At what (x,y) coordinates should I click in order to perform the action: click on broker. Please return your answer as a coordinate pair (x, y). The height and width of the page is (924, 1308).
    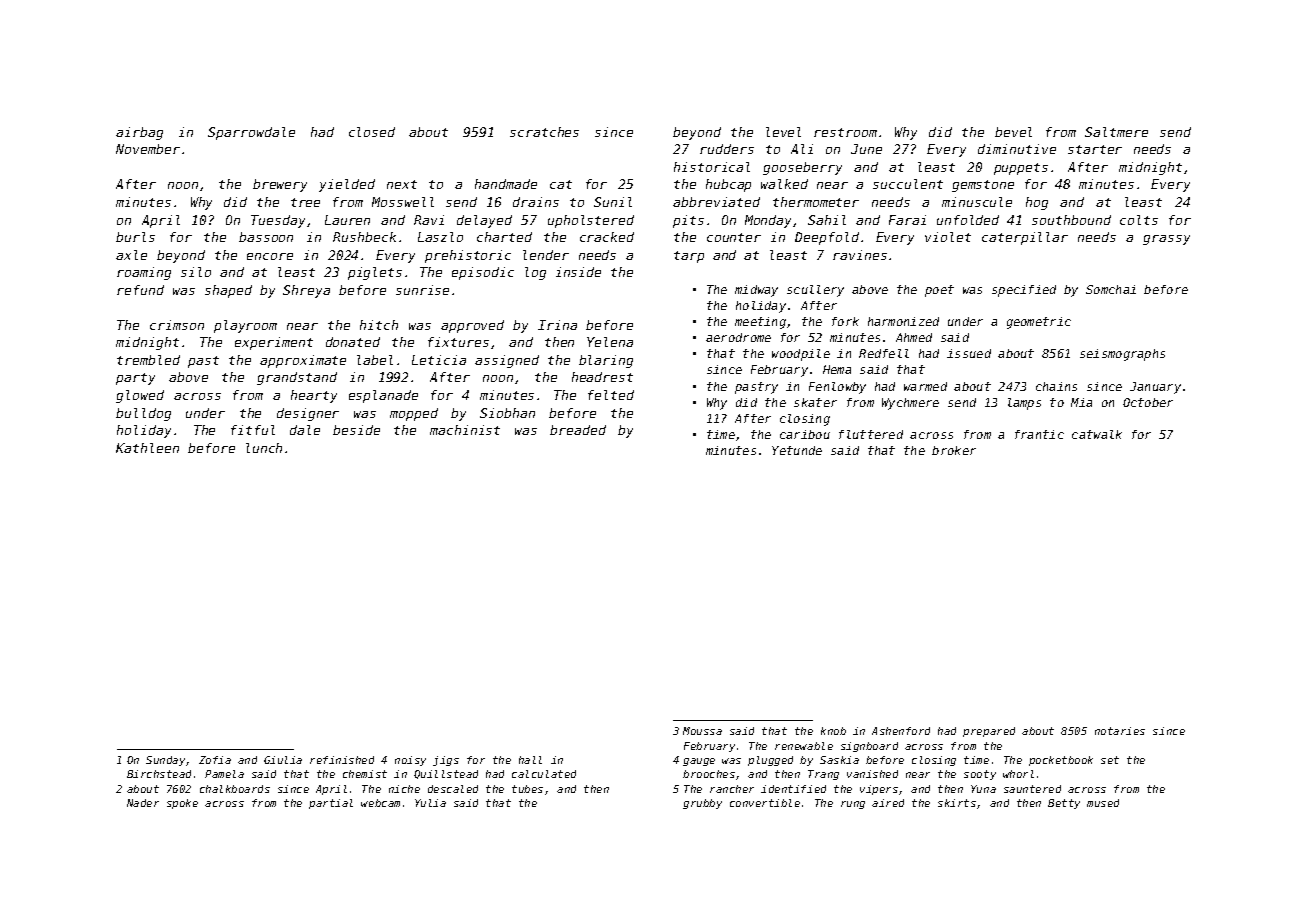
    Looking at the image, I should click on (954, 450).
